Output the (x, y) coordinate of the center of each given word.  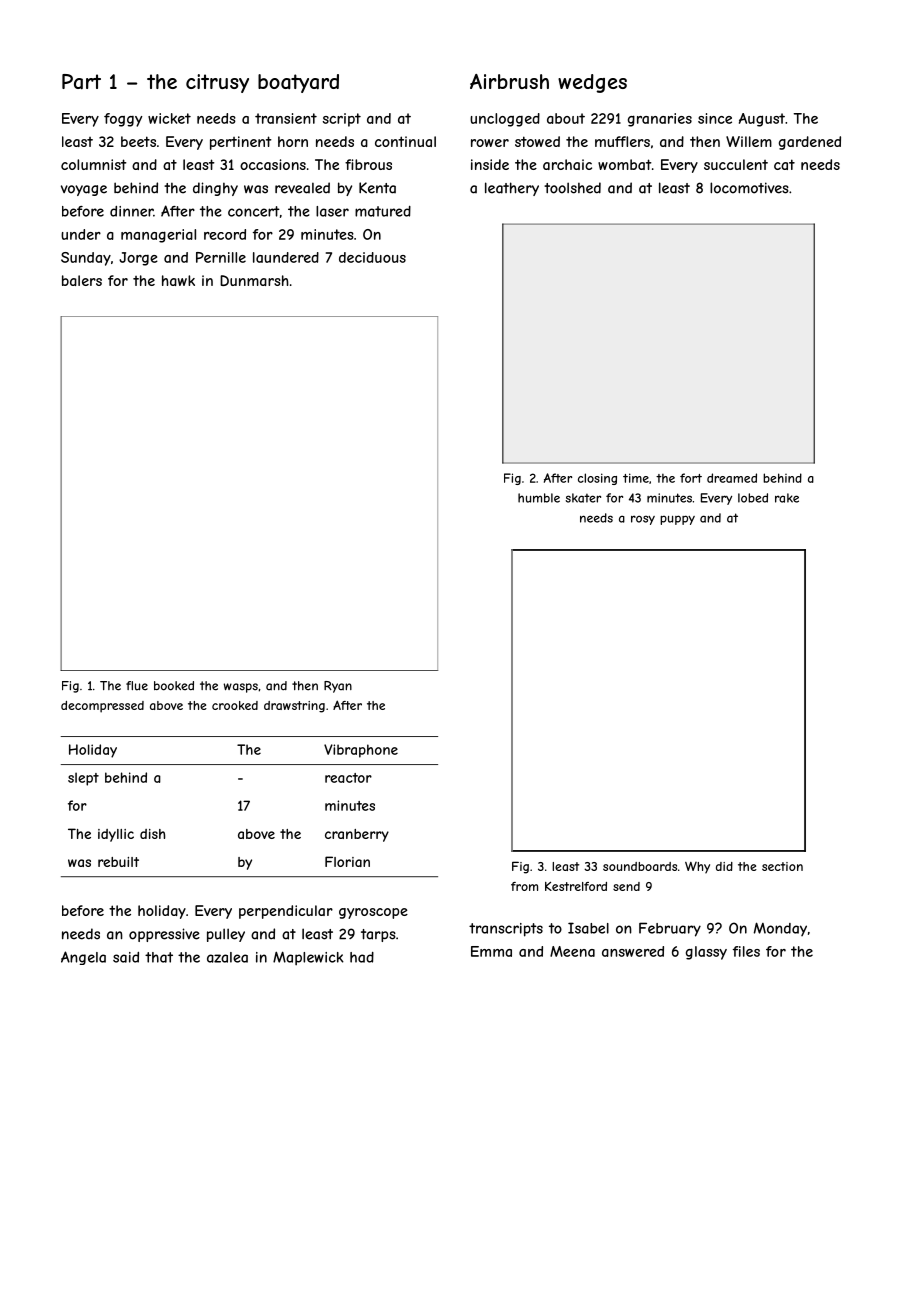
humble (539, 498)
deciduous (372, 257)
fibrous (368, 164)
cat (784, 164)
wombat (625, 164)
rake (787, 498)
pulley (226, 935)
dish (152, 834)
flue (137, 686)
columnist (94, 164)
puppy (677, 520)
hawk (178, 280)
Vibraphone (361, 751)
